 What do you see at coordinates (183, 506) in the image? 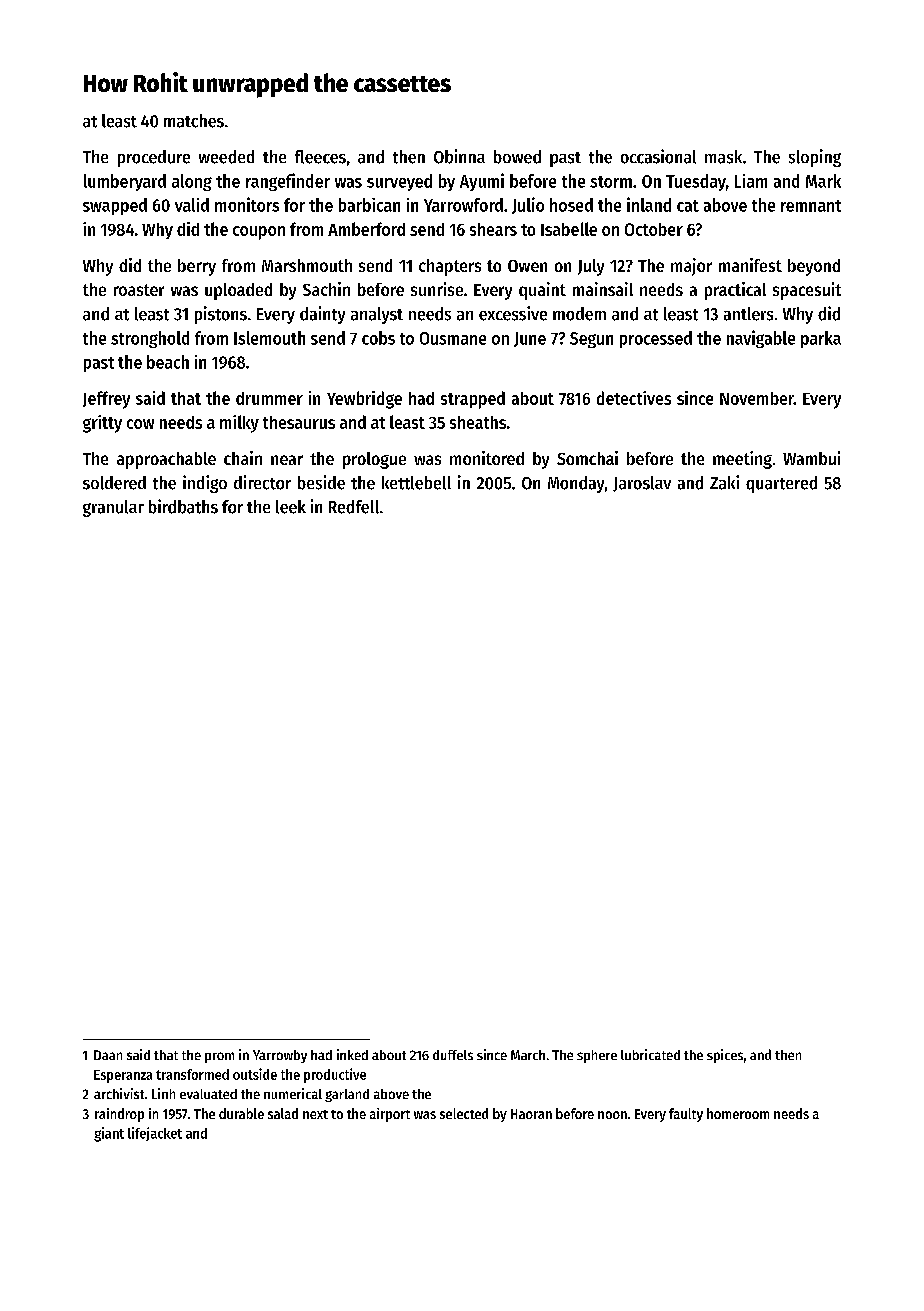
I see `birdbaths` at bounding box center [183, 506].
